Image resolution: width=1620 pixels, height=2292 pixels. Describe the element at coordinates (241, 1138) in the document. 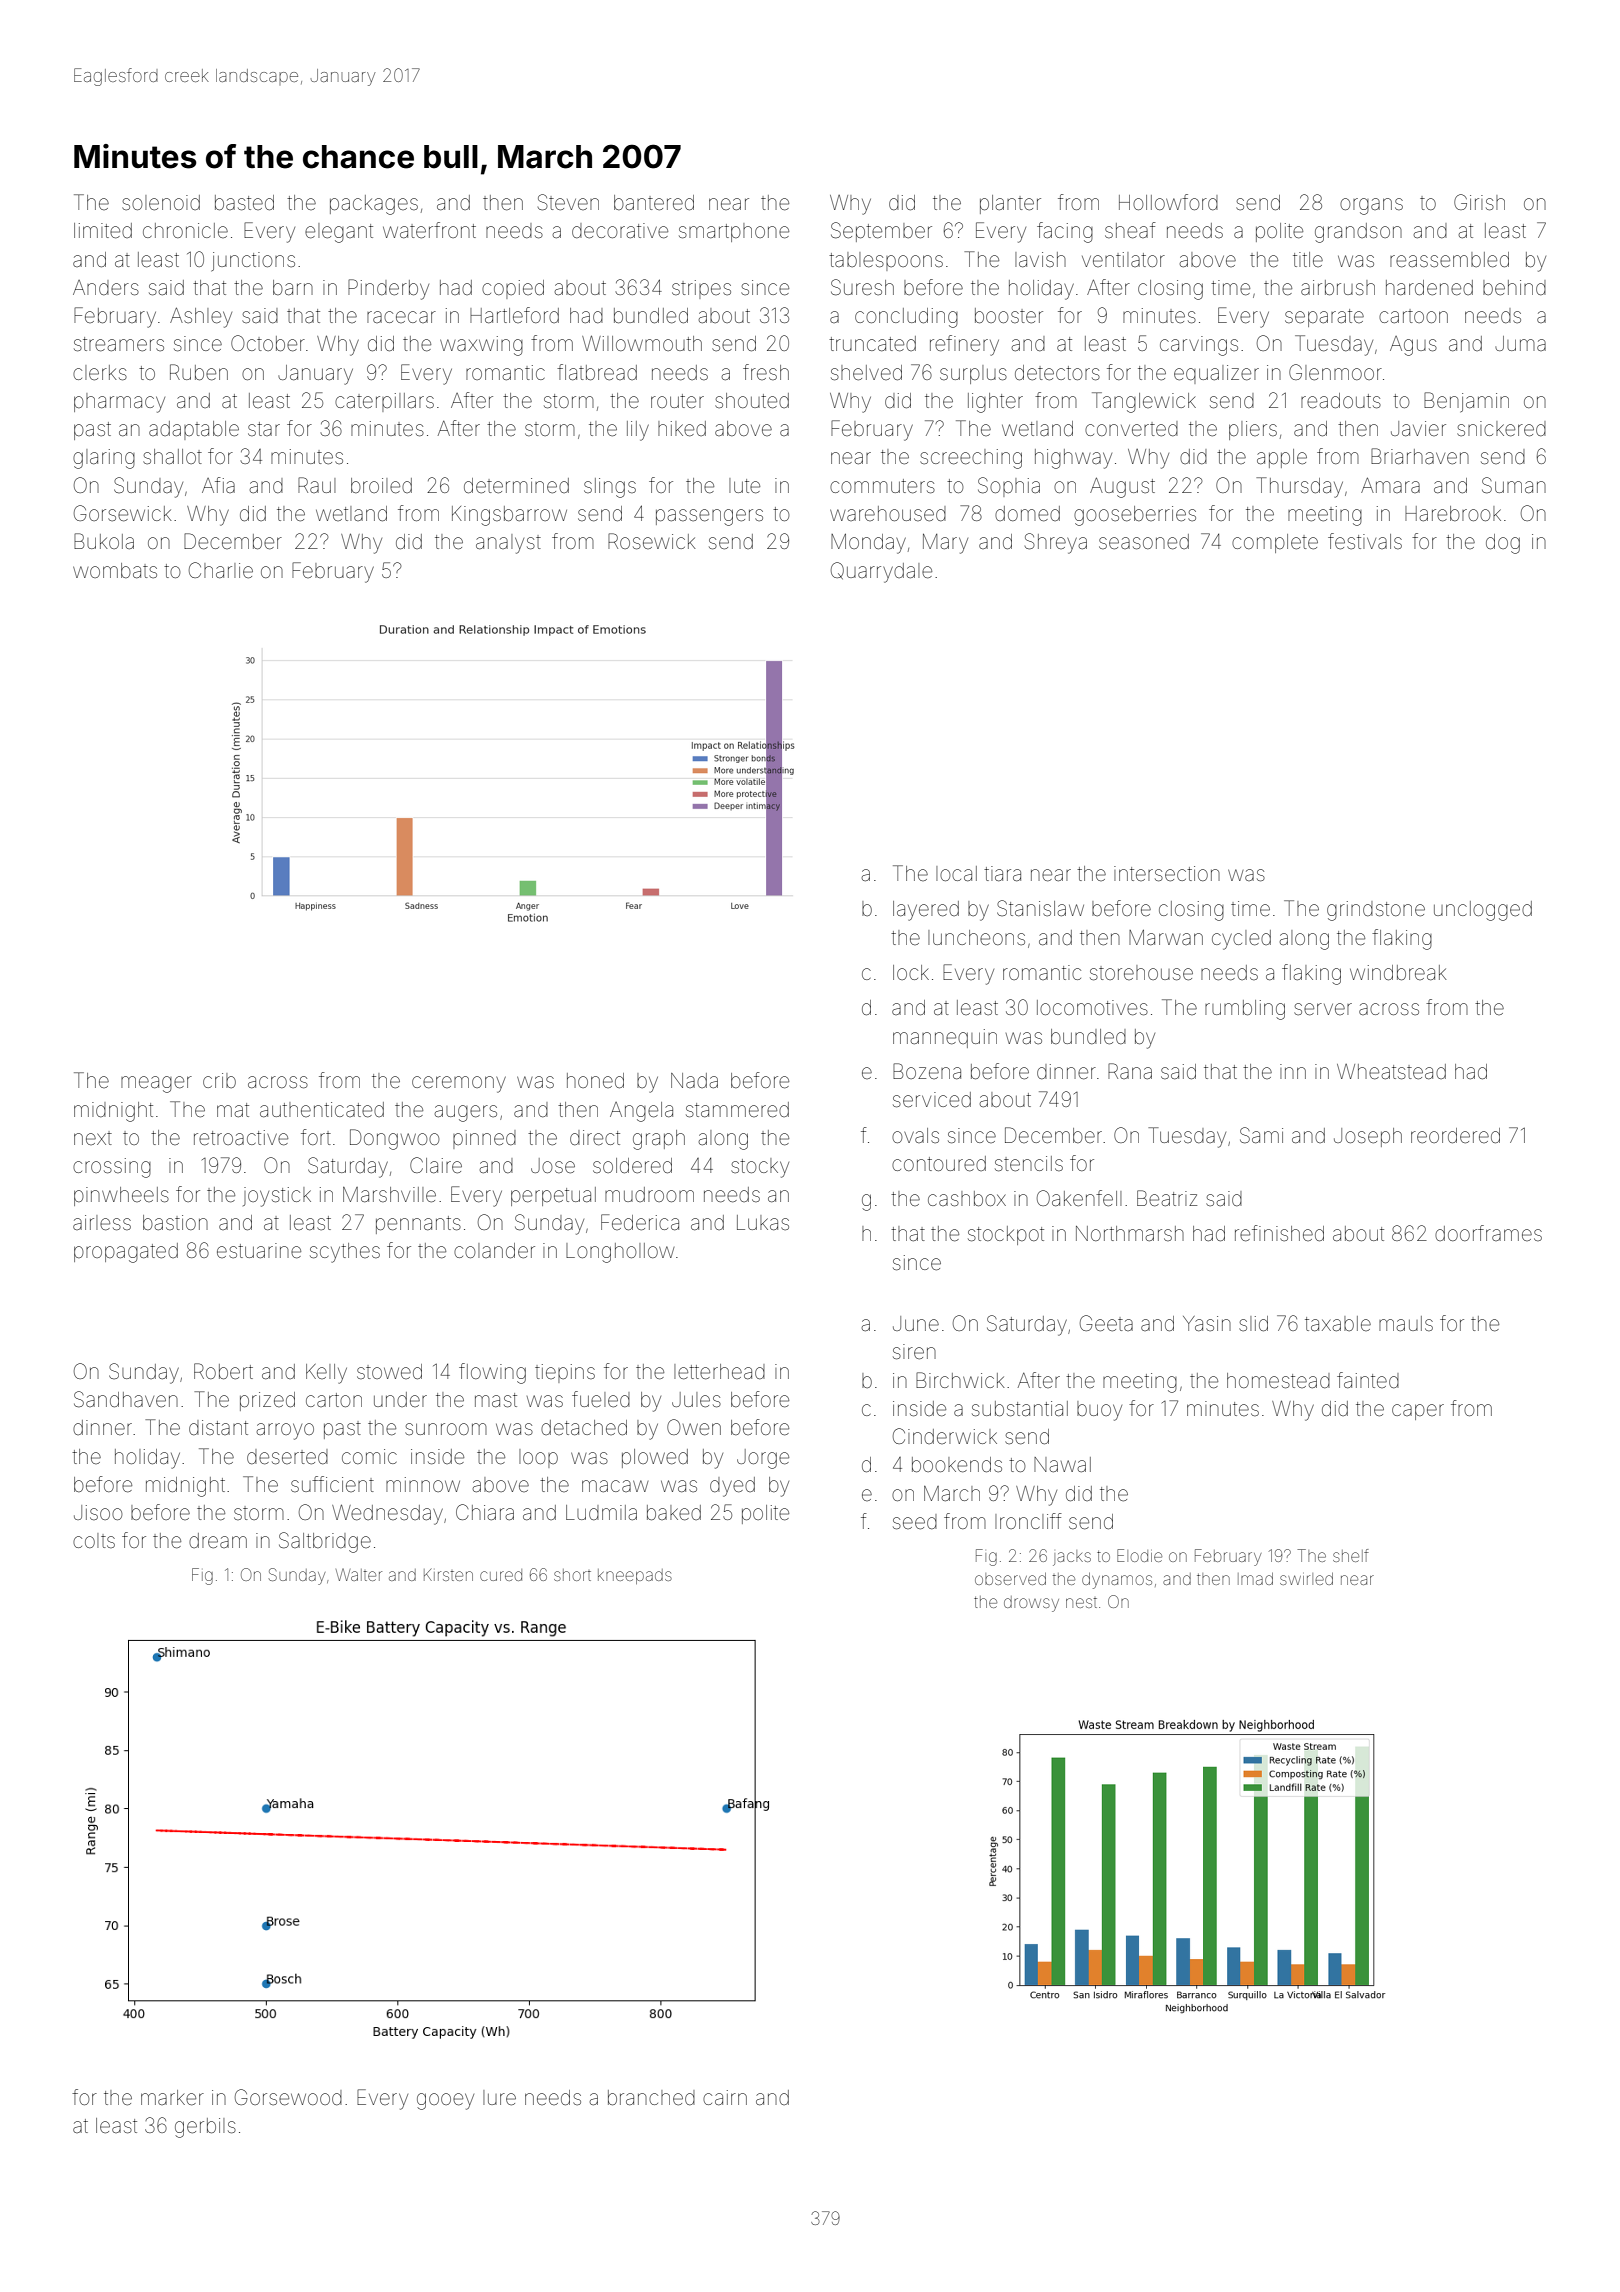

I see `retroactive` at that location.
